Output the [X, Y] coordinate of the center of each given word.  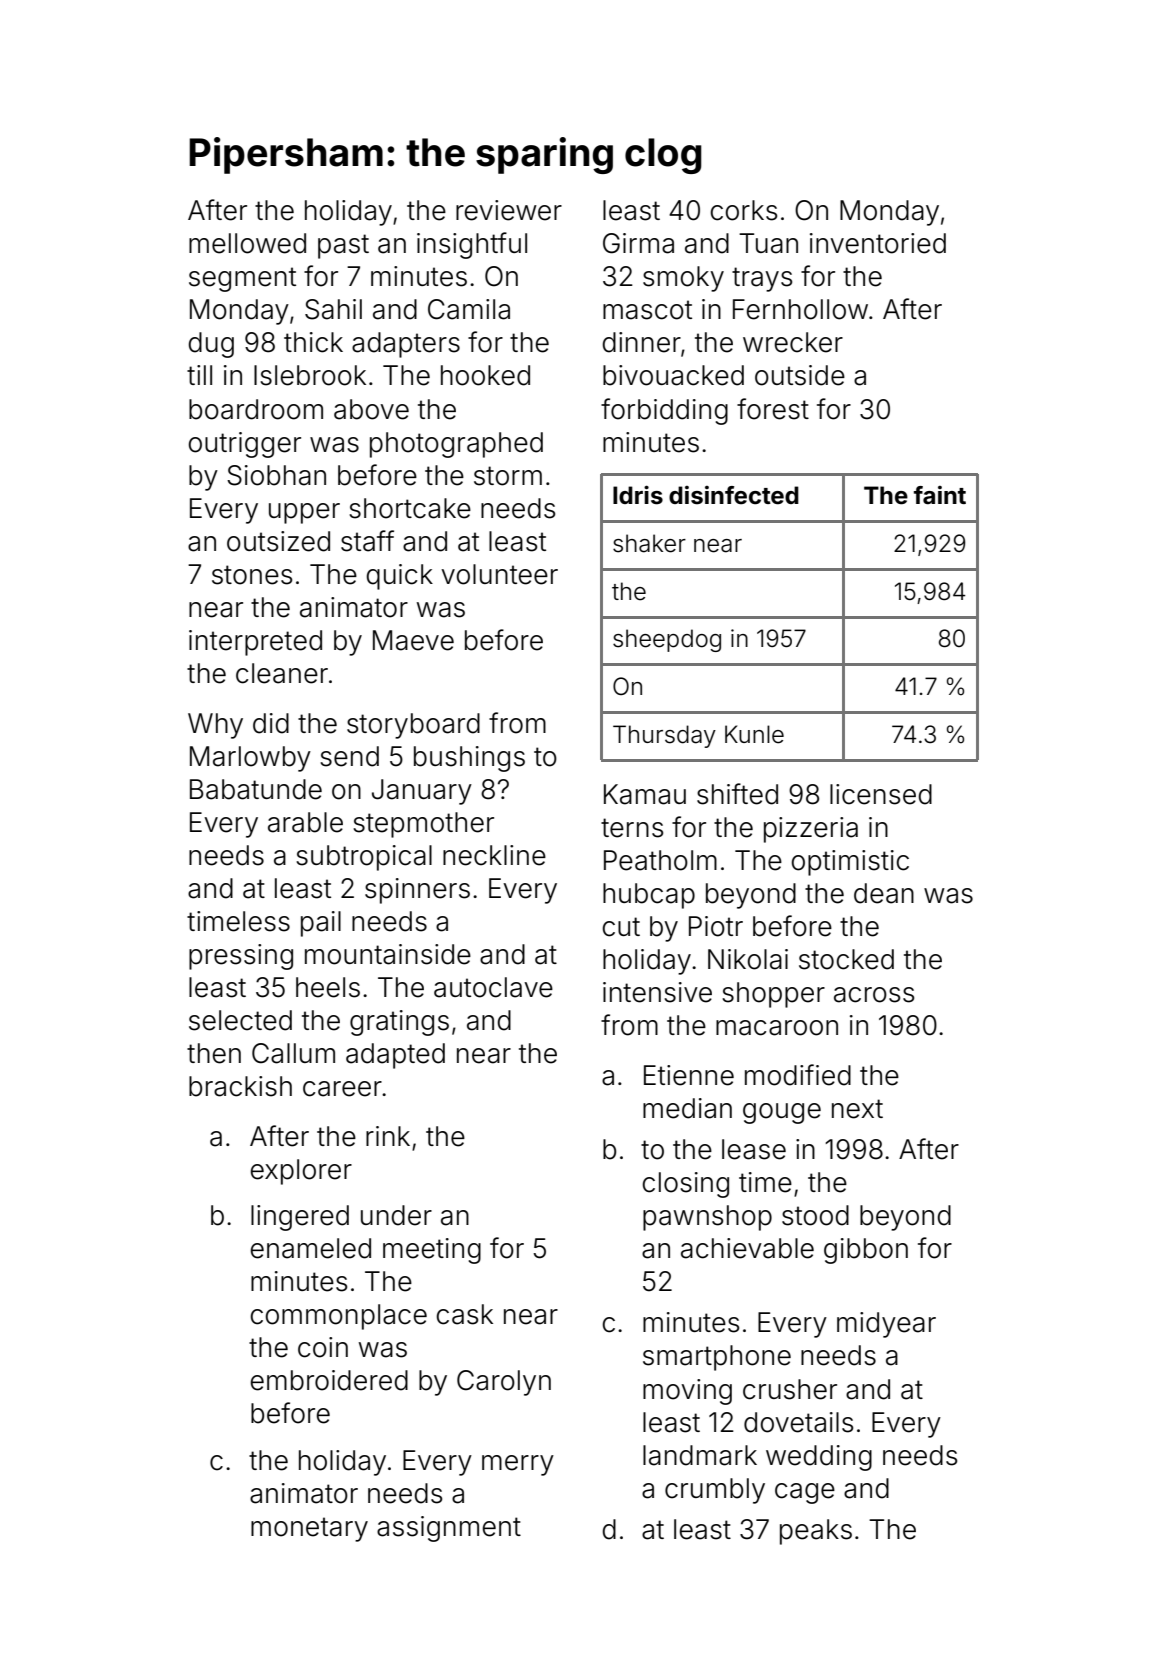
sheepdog [667, 640]
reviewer [509, 210]
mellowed [247, 243]
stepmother [423, 825]
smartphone [717, 1358]
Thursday [664, 736]
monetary [309, 1529]
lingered [300, 1218]
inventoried [878, 243]
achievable [747, 1248]
